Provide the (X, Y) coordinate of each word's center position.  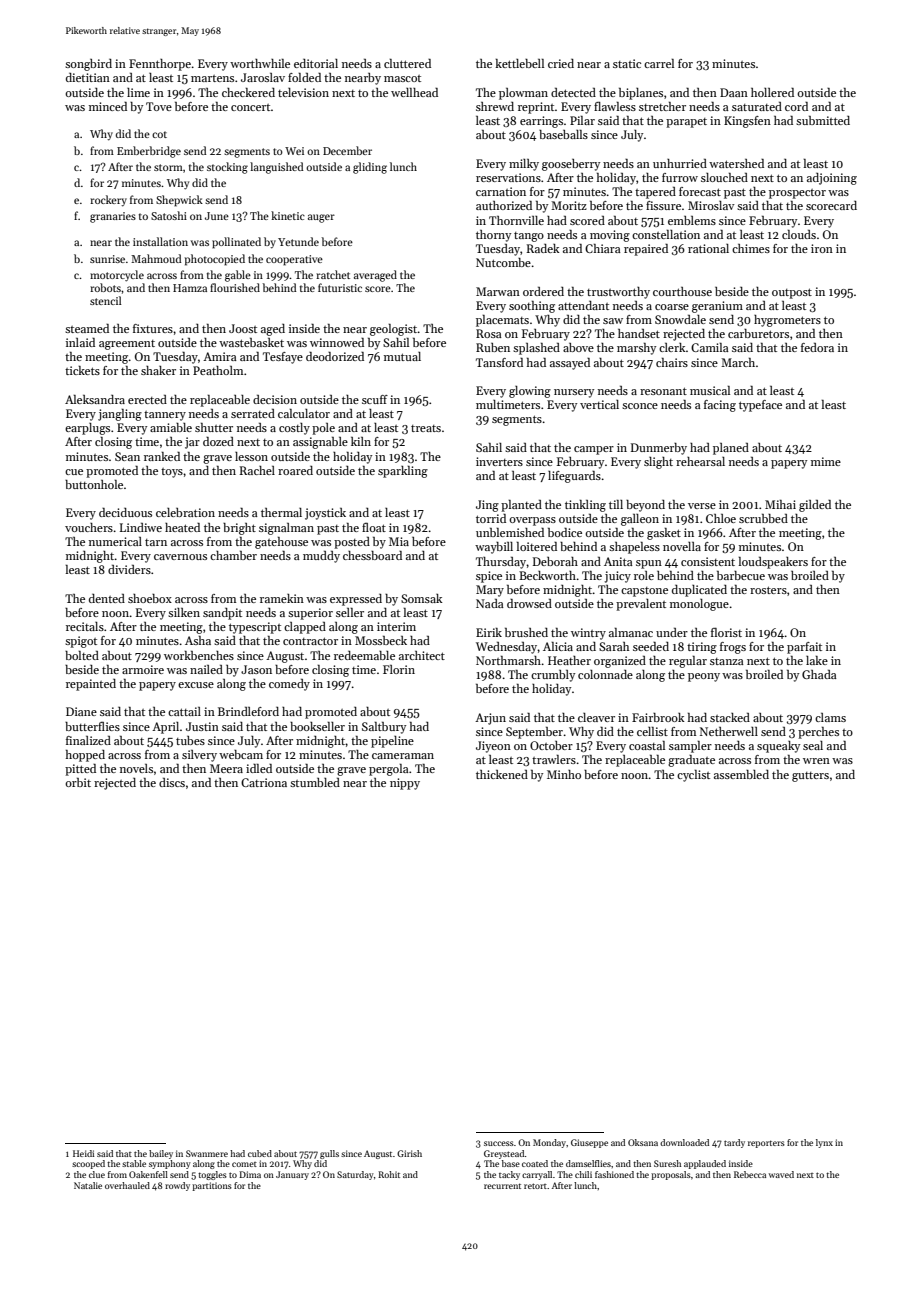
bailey (161, 1154)
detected (573, 92)
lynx (824, 1143)
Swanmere (207, 1153)
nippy (405, 784)
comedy (289, 685)
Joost (243, 328)
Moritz (569, 205)
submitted (823, 120)
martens (212, 78)
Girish (409, 1153)
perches (818, 733)
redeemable (364, 655)
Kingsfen (747, 122)
